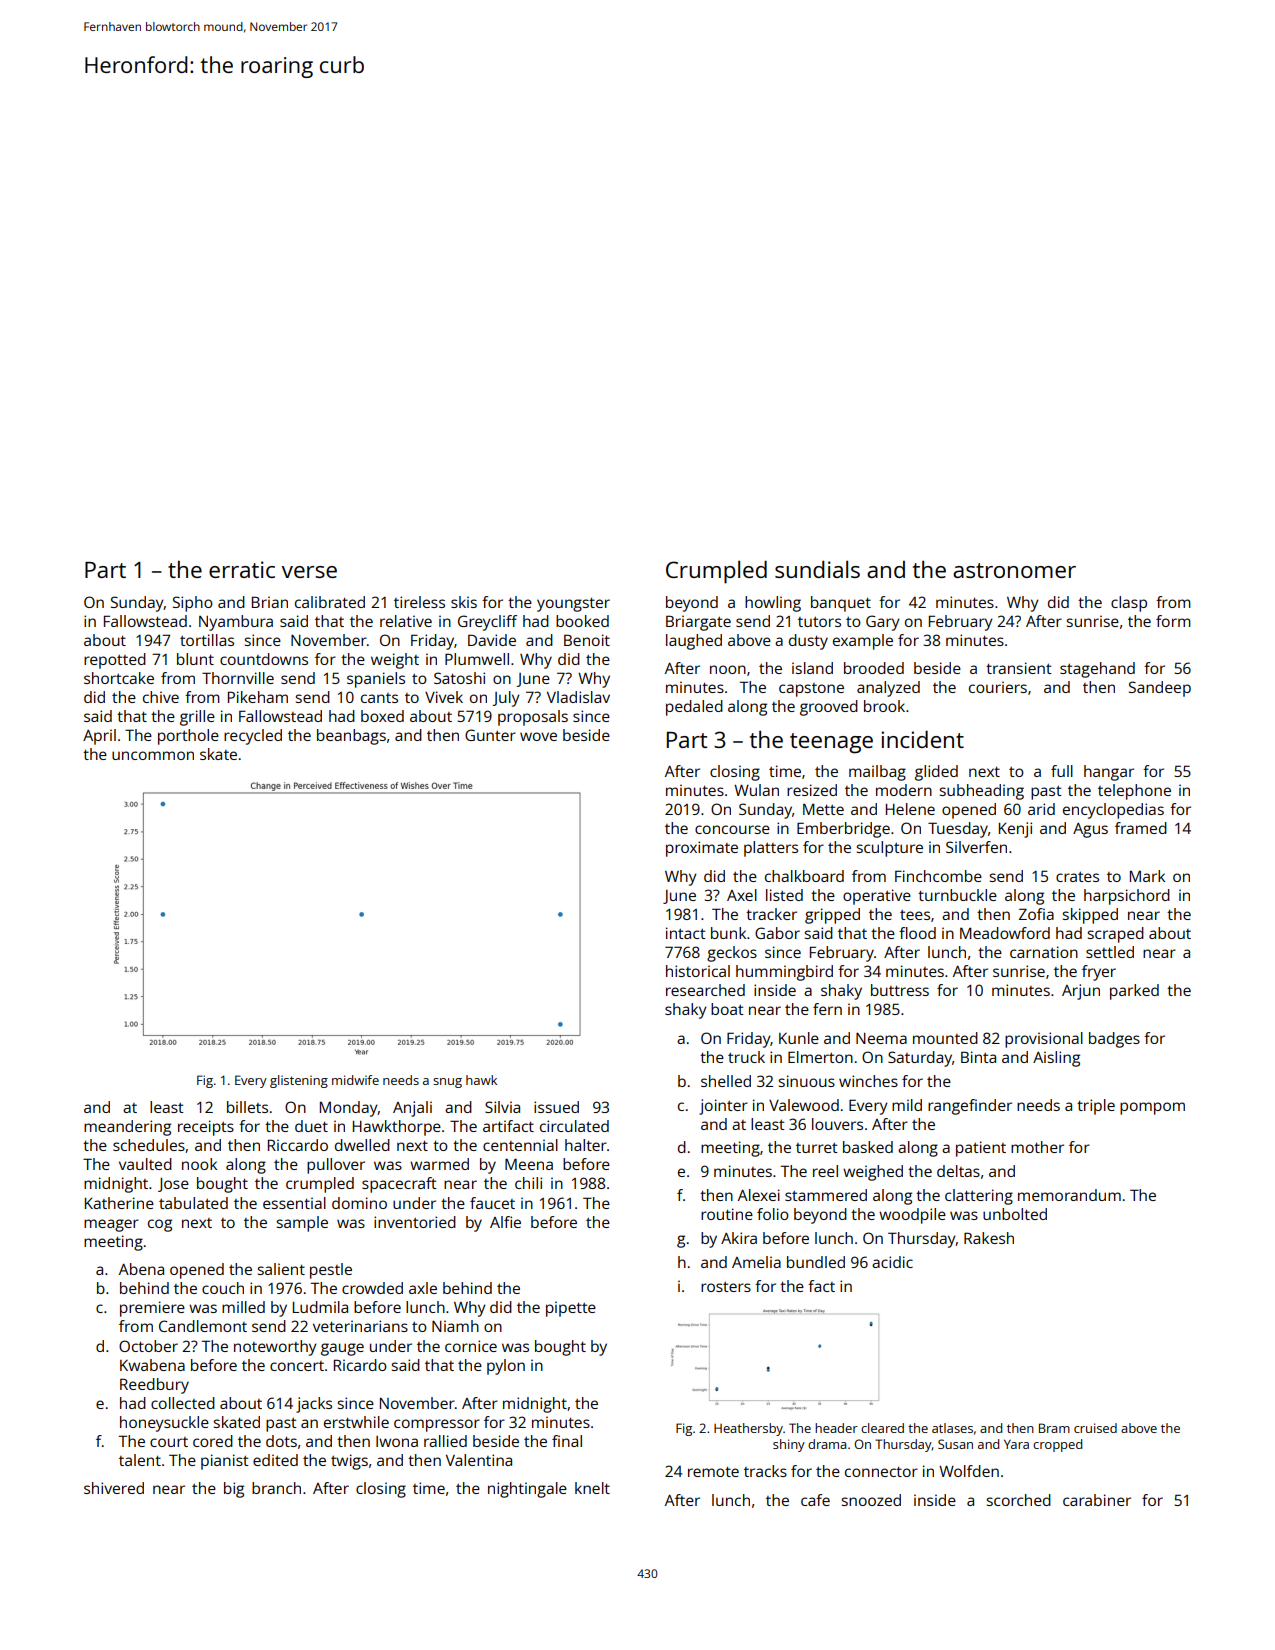  I want to click on warmed, so click(439, 1164).
